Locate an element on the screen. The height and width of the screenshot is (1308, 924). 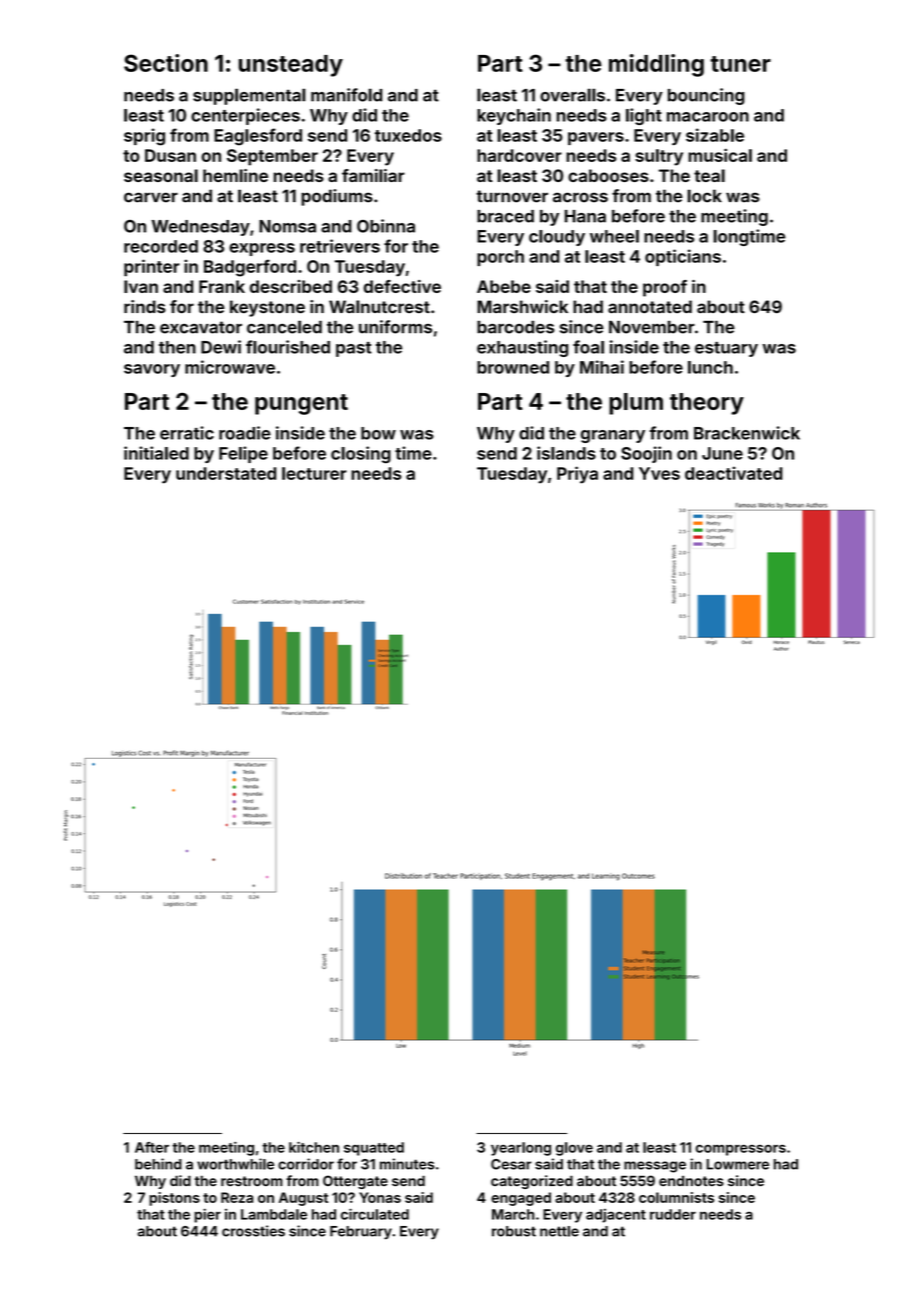
kitchen is located at coordinates (314, 1147).
